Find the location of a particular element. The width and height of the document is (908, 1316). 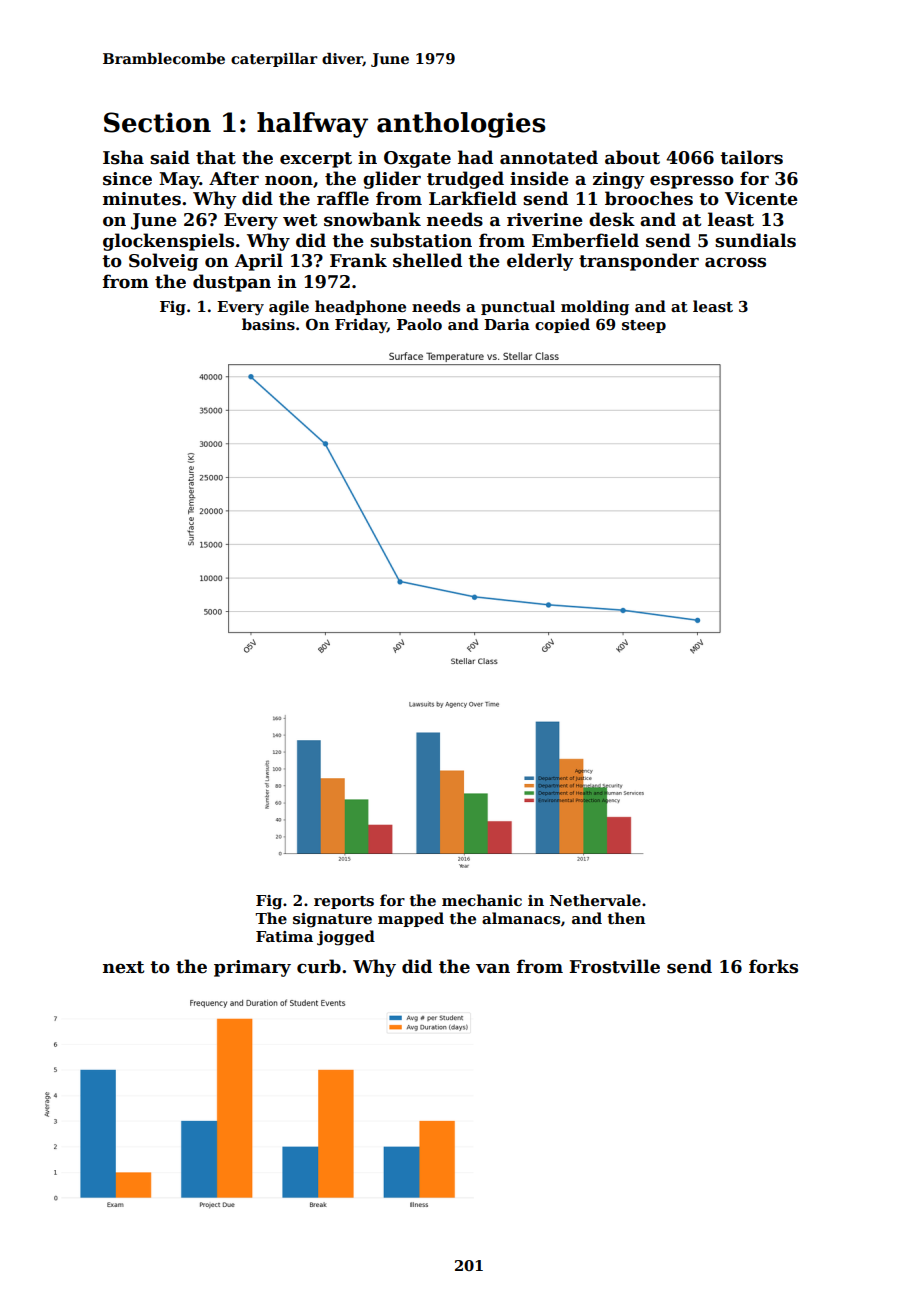

After is located at coordinates (234, 178).
